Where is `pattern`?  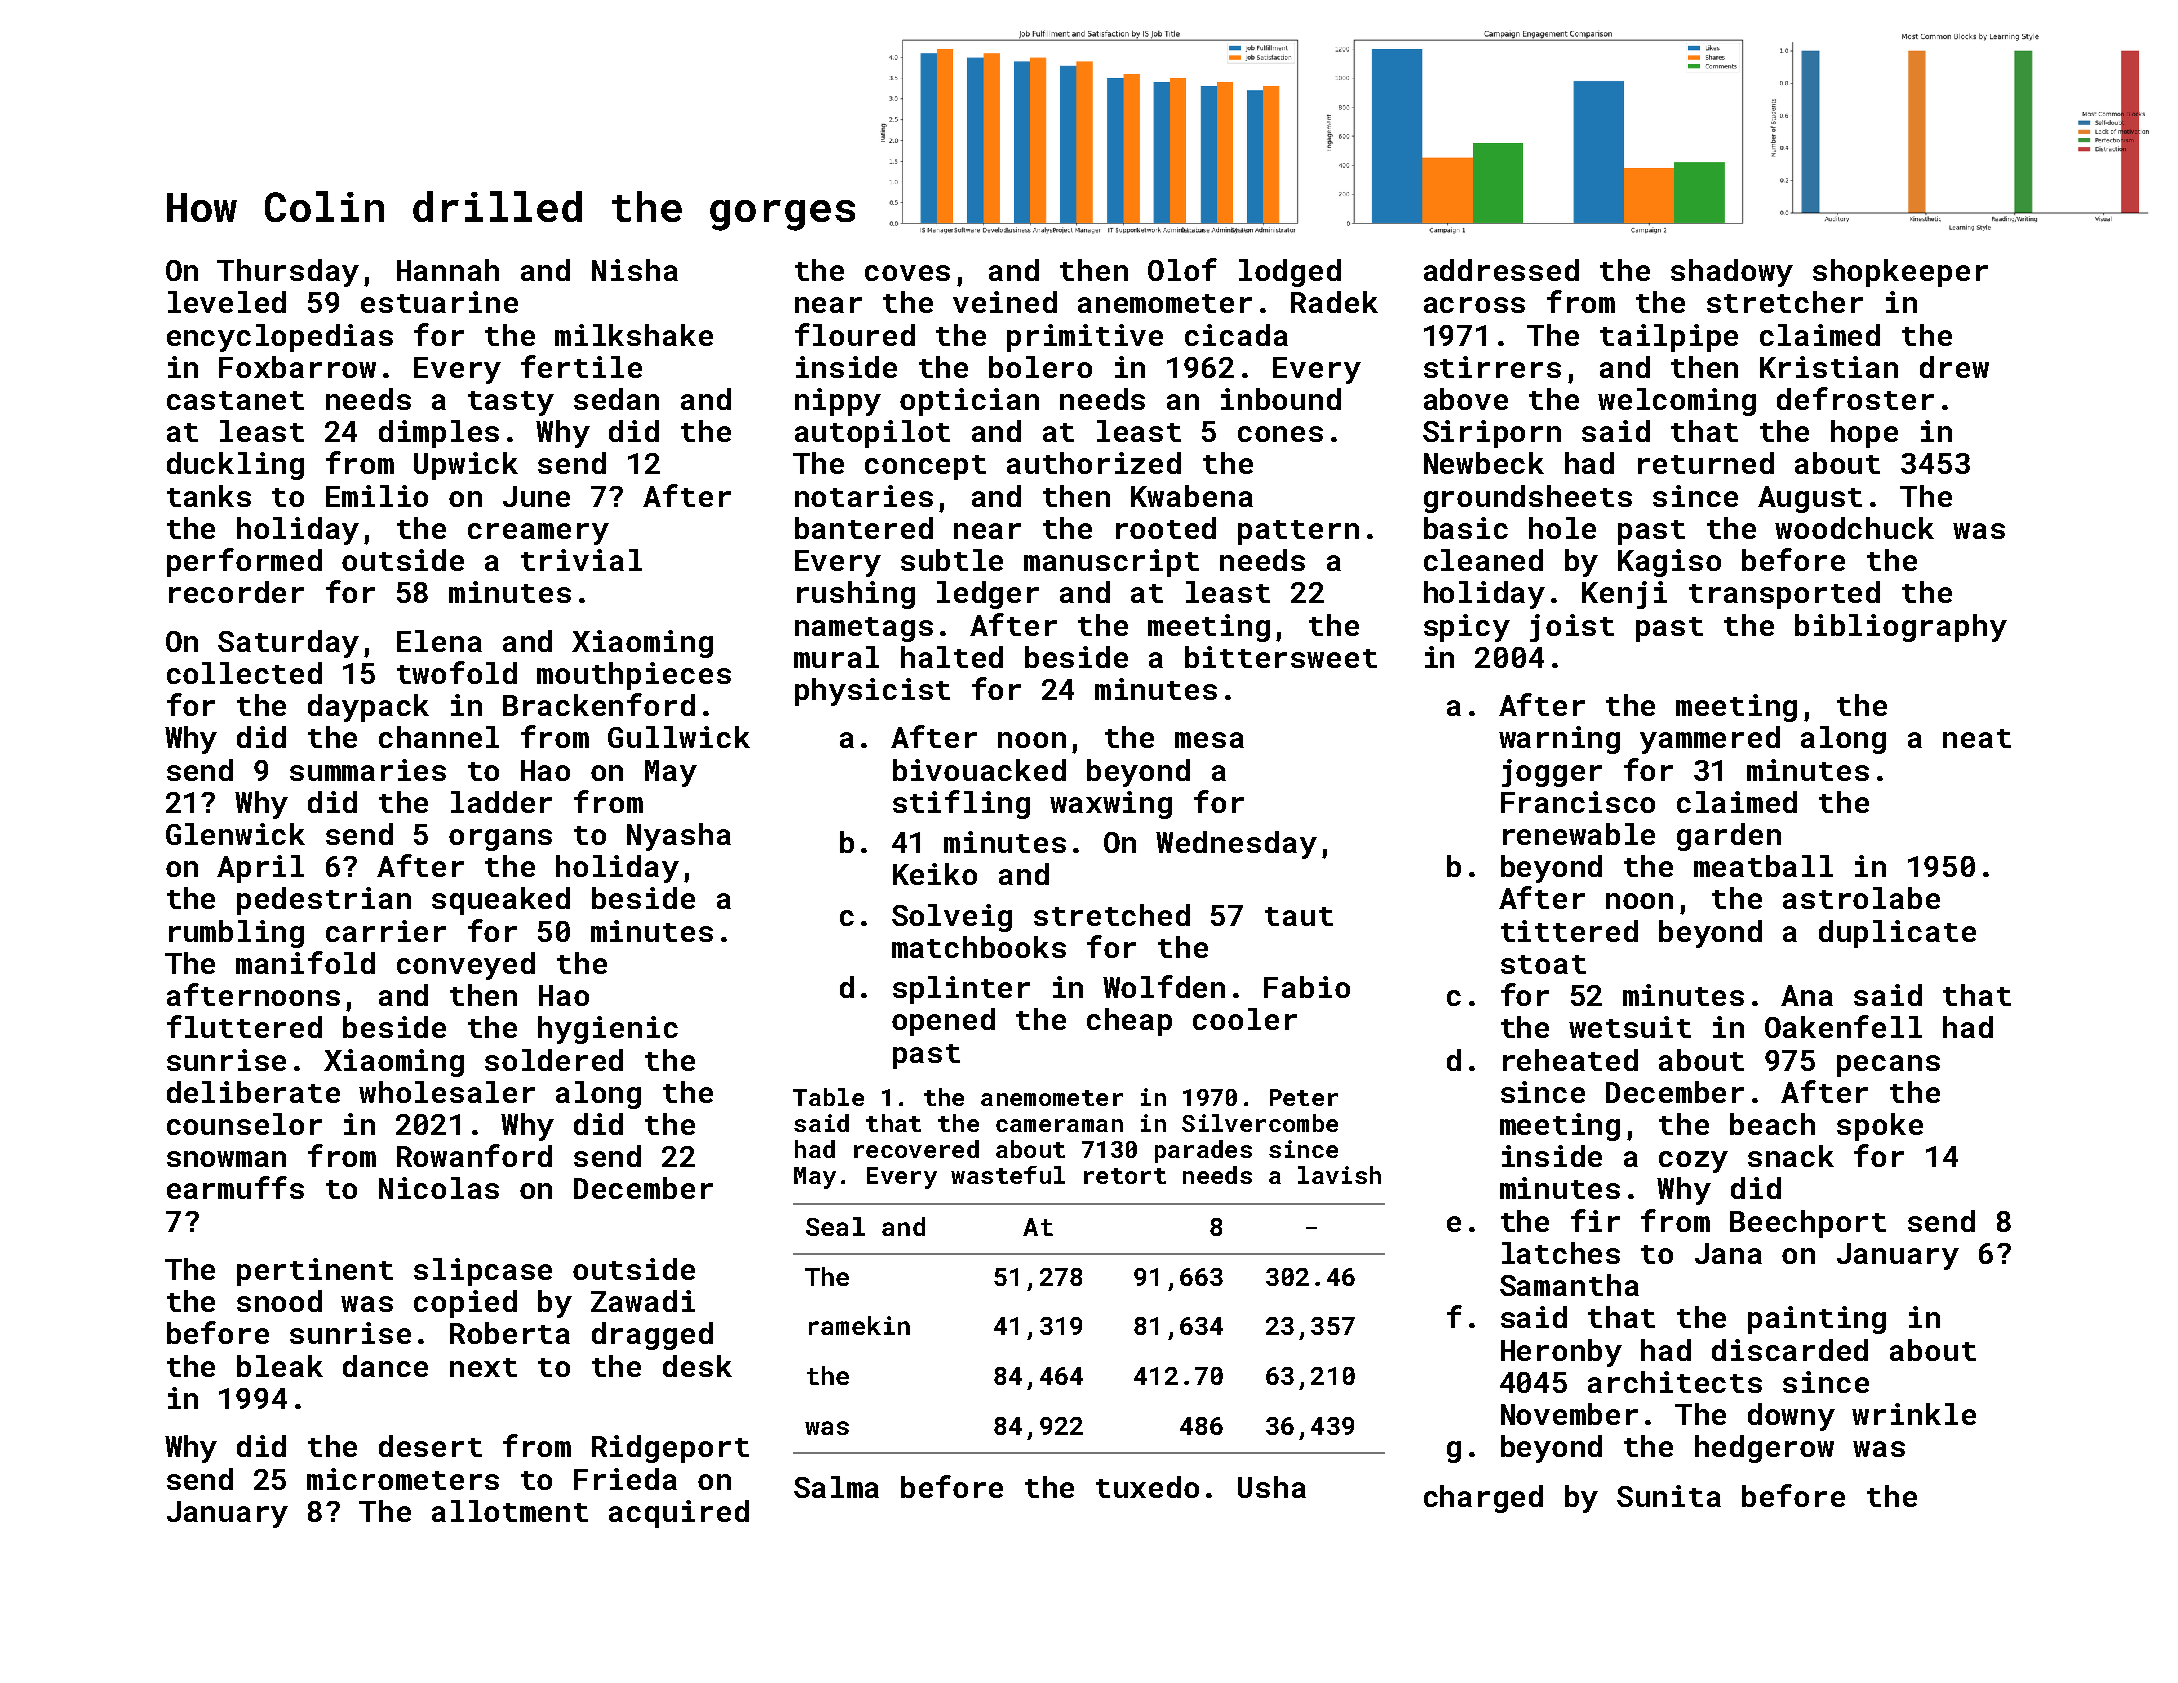 pattern is located at coordinates (1298, 532).
